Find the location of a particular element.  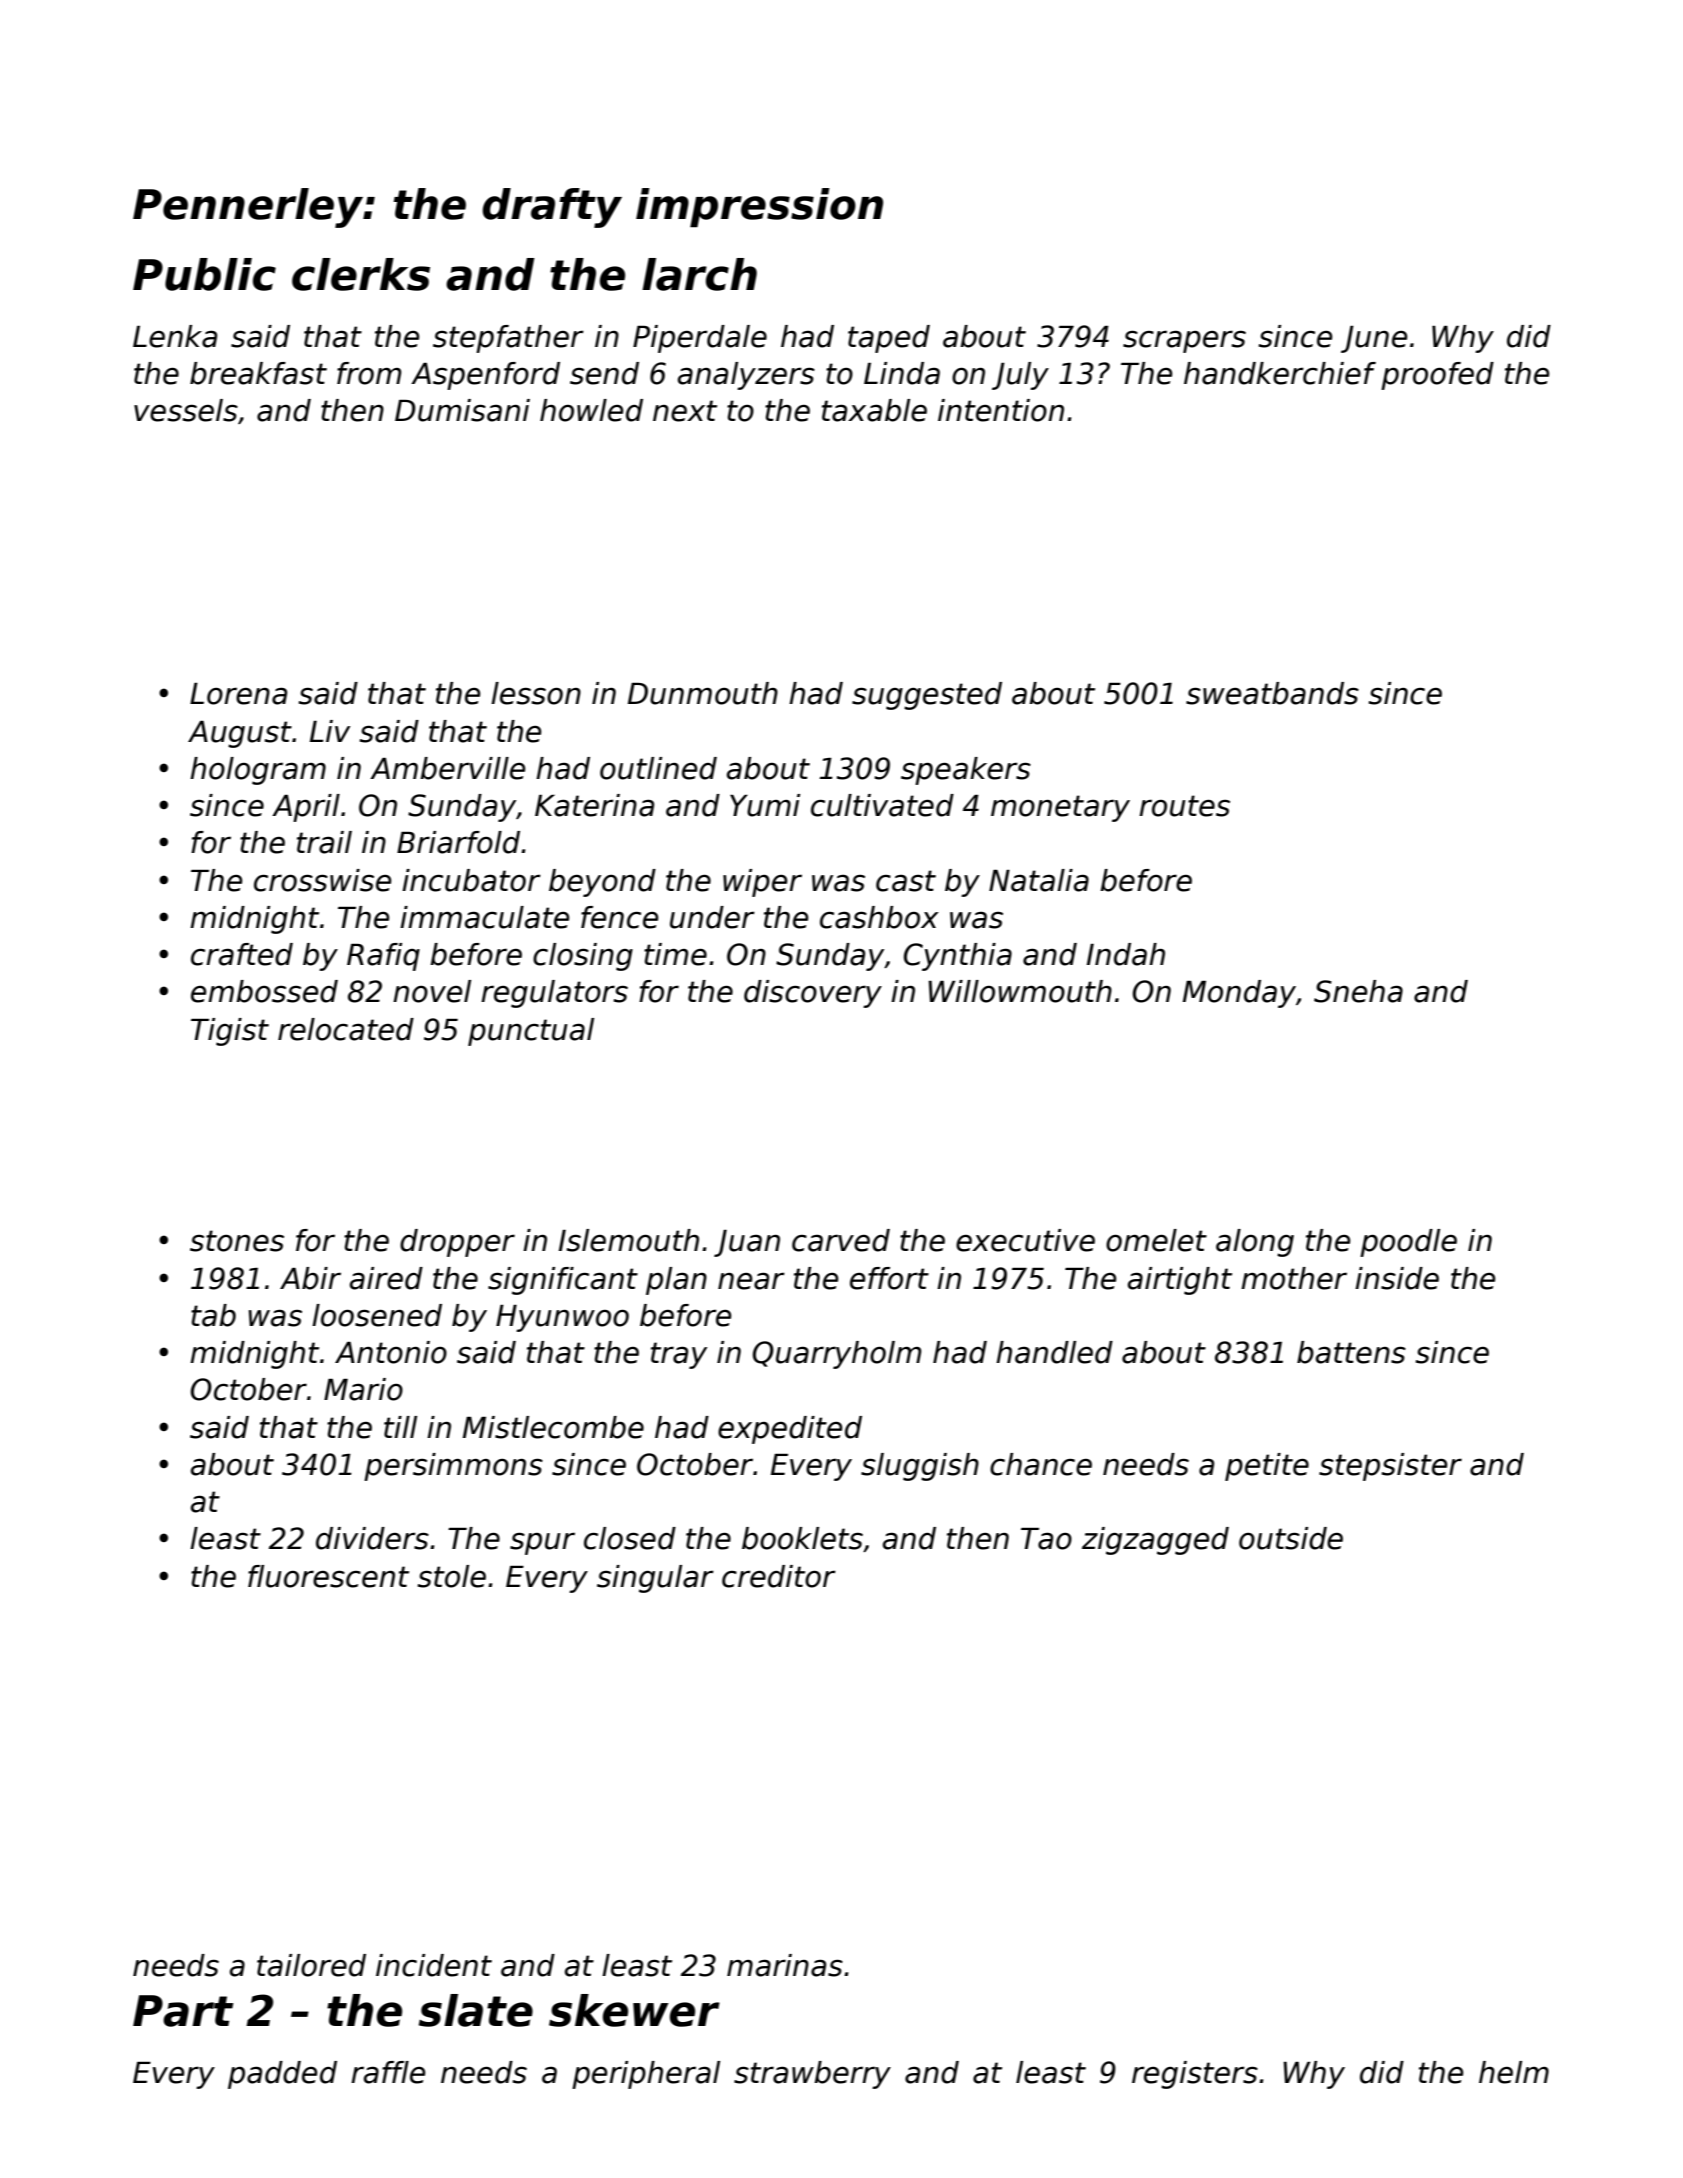

helm is located at coordinates (1514, 2072).
